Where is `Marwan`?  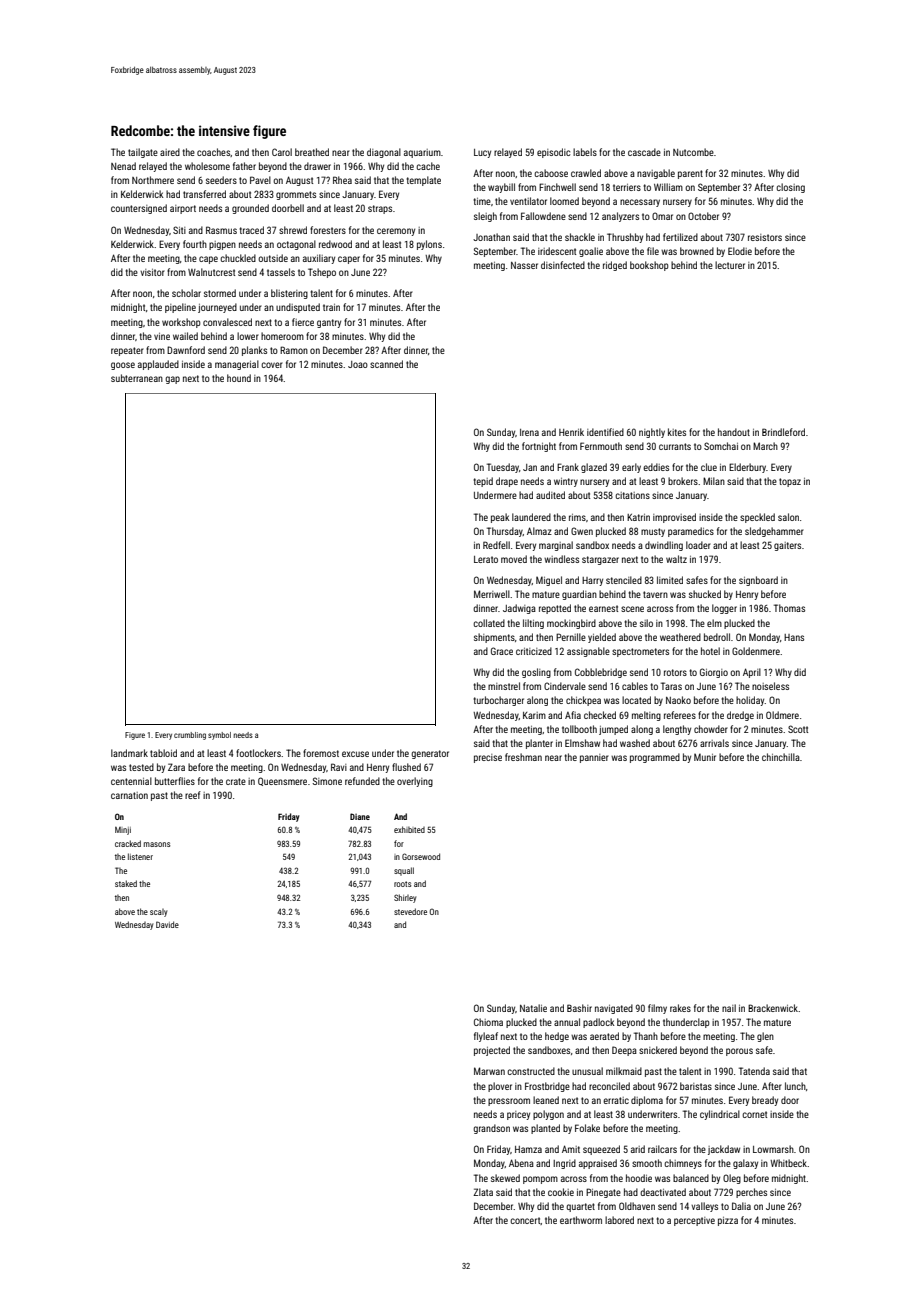
Marwan is located at coordinates (489, 1071).
